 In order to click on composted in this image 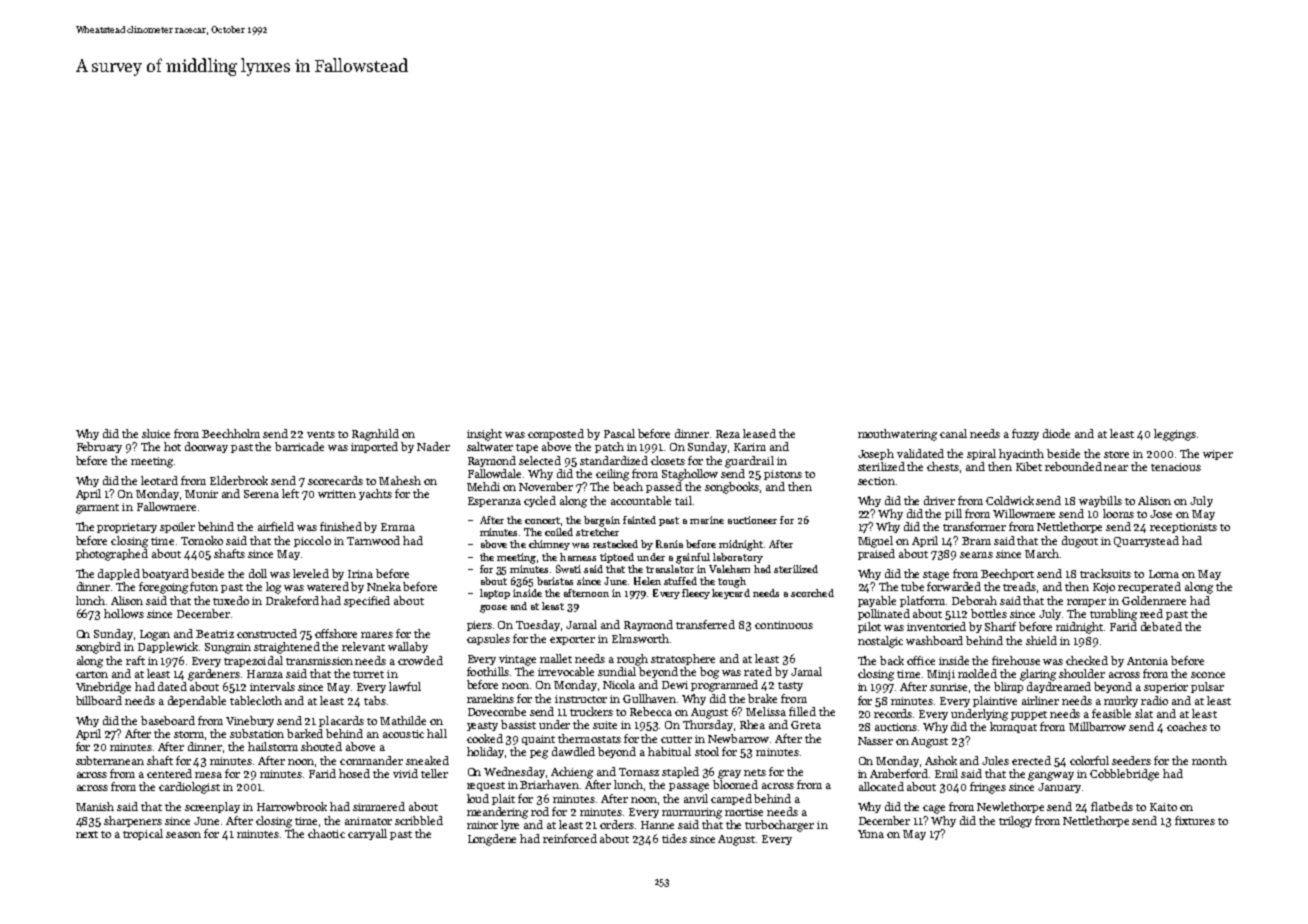, I will do `click(556, 434)`.
